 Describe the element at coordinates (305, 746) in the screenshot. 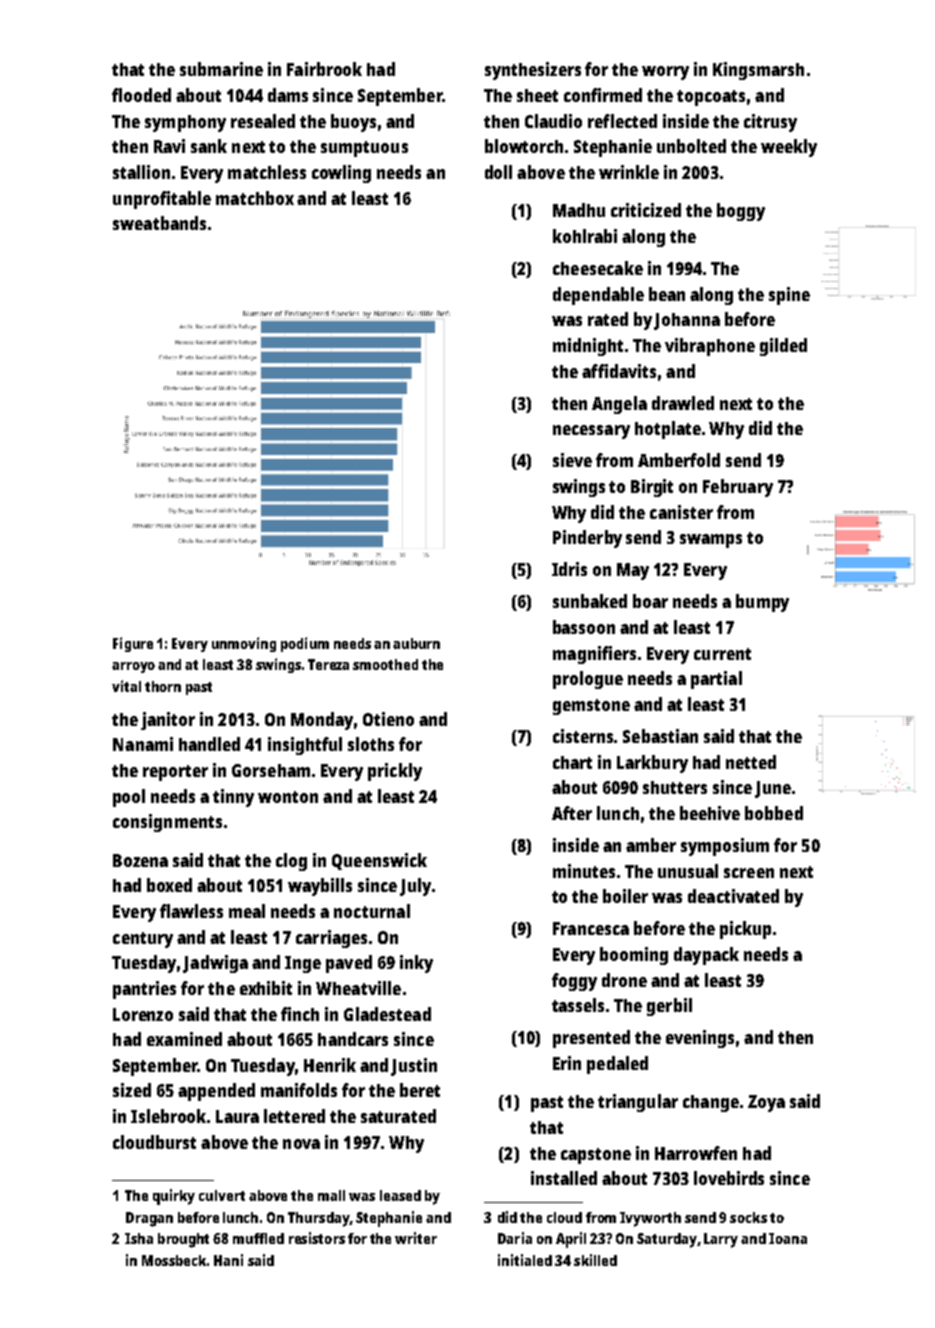

I see `insightful` at that location.
